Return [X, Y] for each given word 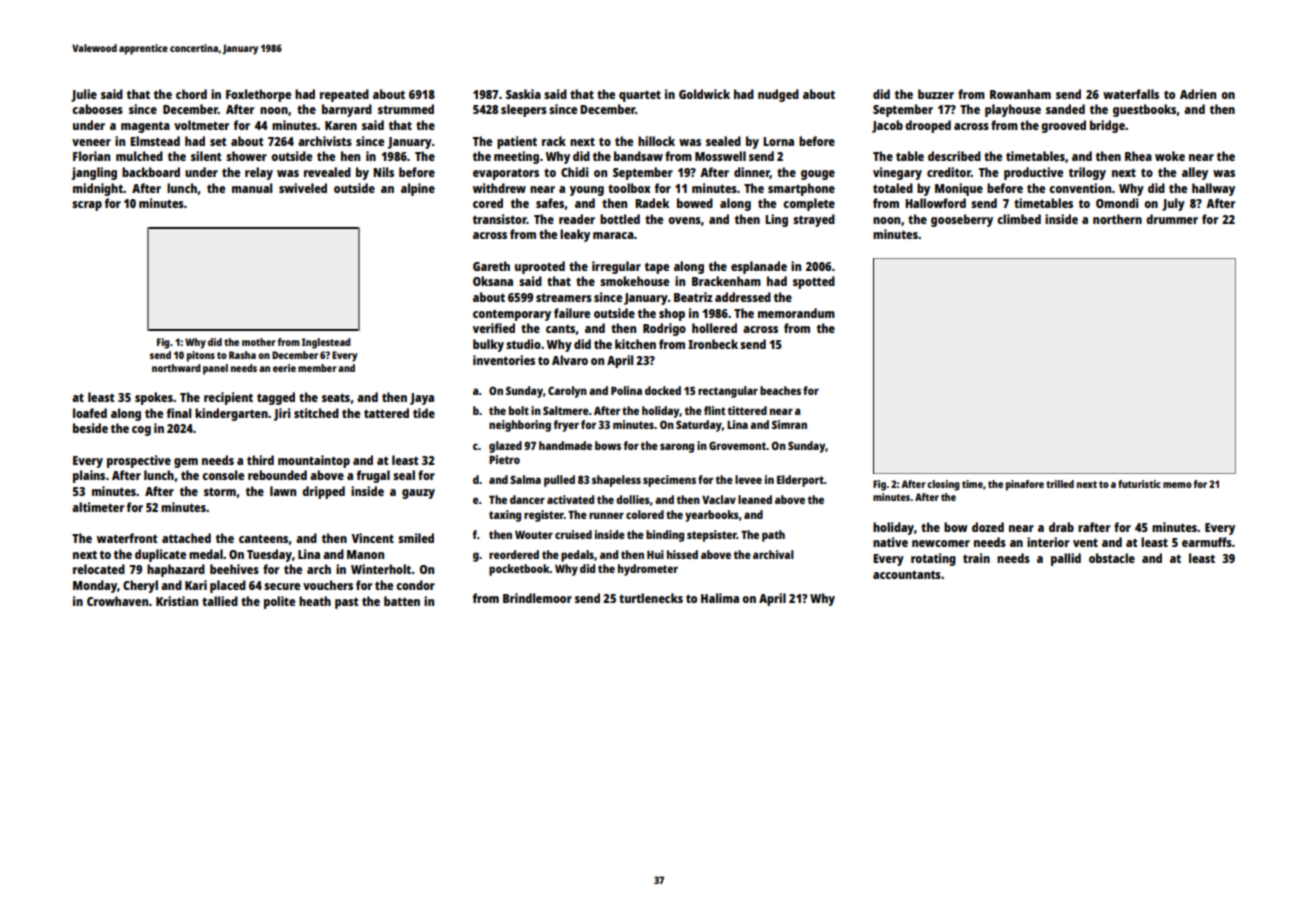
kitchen [635, 344]
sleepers [524, 110]
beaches [780, 390]
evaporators [506, 174]
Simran [789, 424]
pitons [201, 356]
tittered [747, 410]
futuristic [1139, 484]
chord [191, 94]
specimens [669, 481]
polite [279, 602]
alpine [418, 189]
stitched [316, 413]
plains [89, 476]
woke [1170, 156]
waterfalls [1131, 94]
